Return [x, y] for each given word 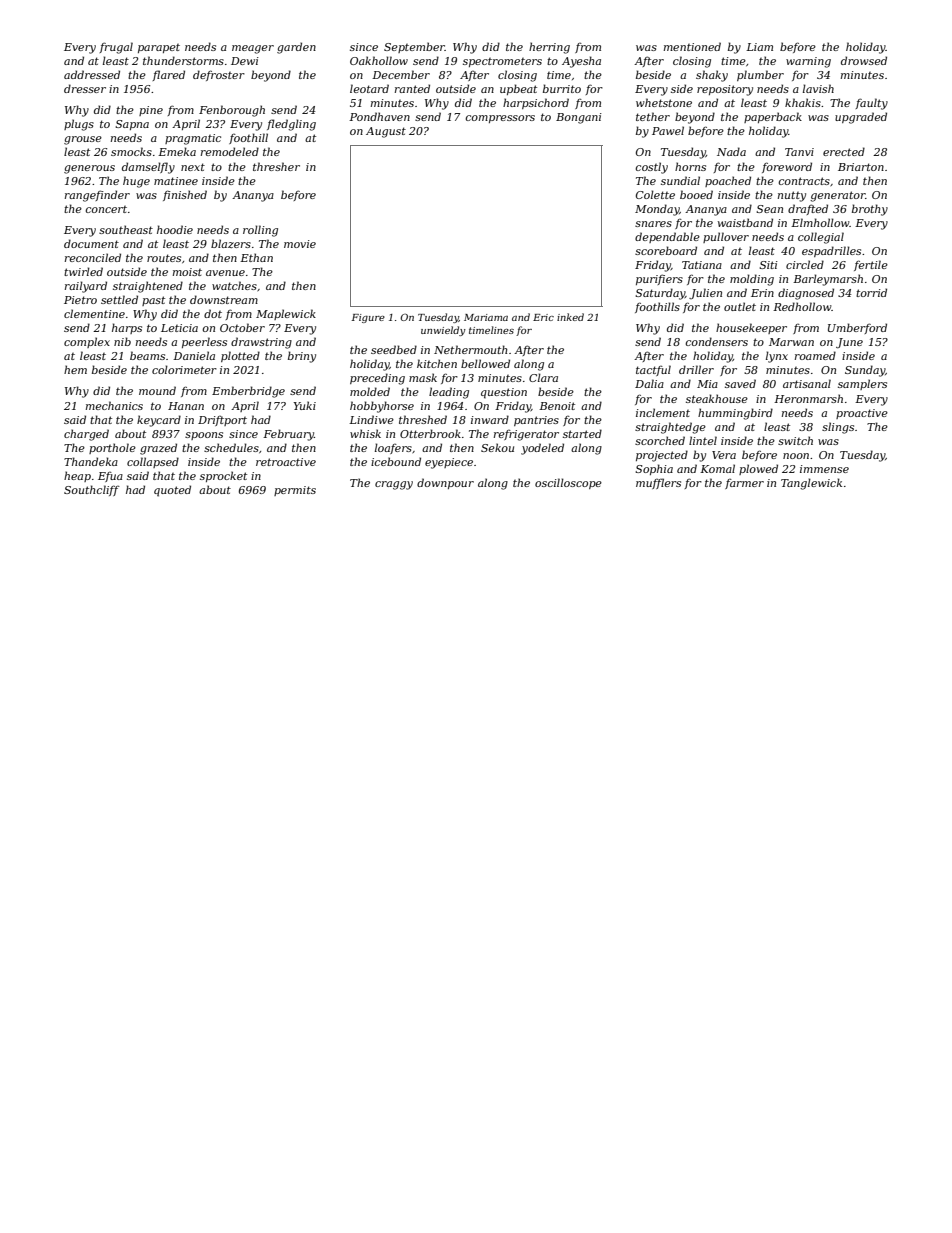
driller [696, 369]
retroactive [286, 462]
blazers [231, 243]
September [414, 47]
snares [653, 224]
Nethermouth [470, 349]
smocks [131, 151]
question [504, 393]
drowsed [864, 60]
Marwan [791, 342]
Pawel [668, 130]
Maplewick [286, 314]
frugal [116, 48]
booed [696, 194]
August [386, 132]
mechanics [114, 405]
